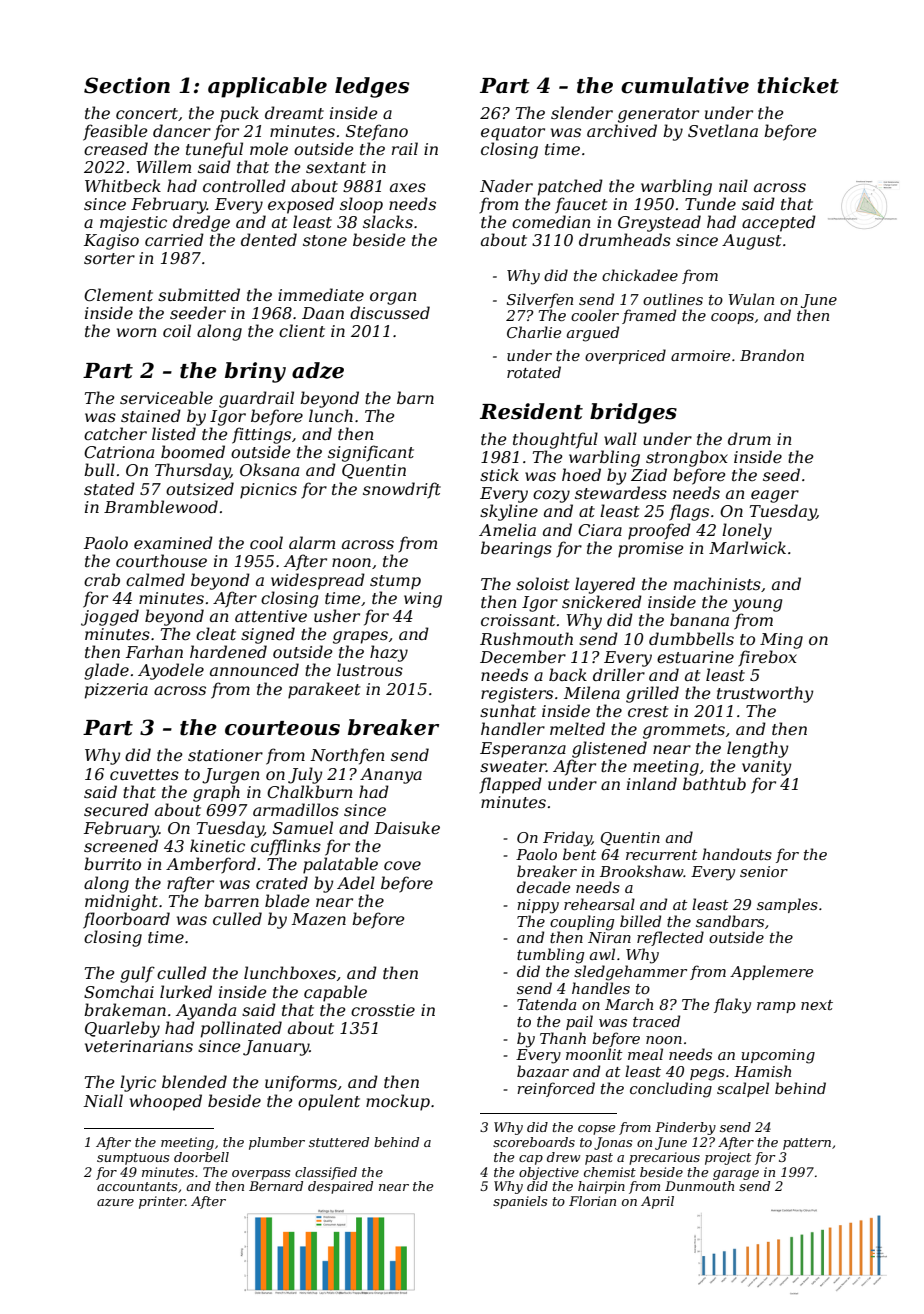  What do you see at coordinates (700, 355) in the page?
I see `armoire` at bounding box center [700, 355].
